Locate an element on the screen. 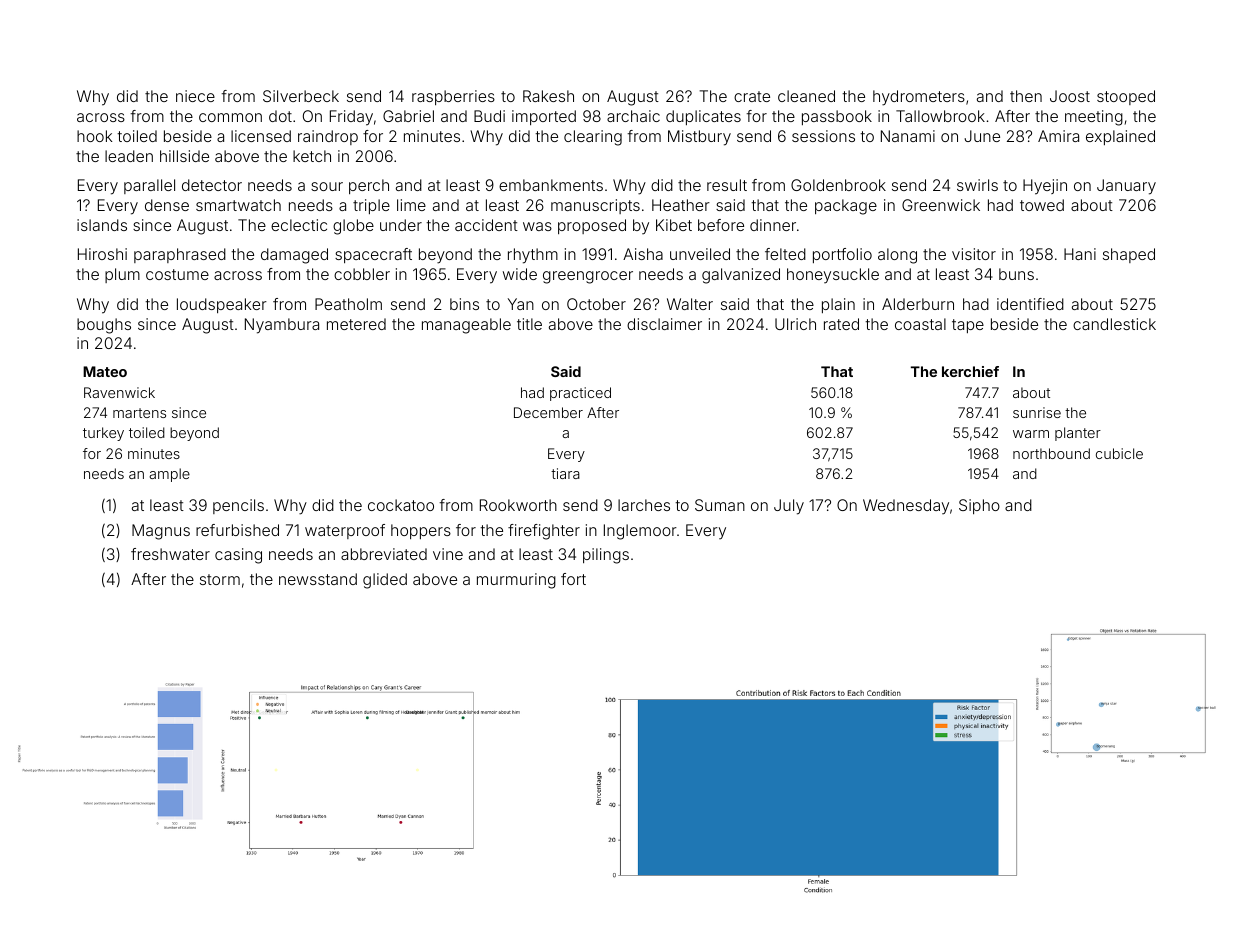  Rakesh is located at coordinates (548, 96).
